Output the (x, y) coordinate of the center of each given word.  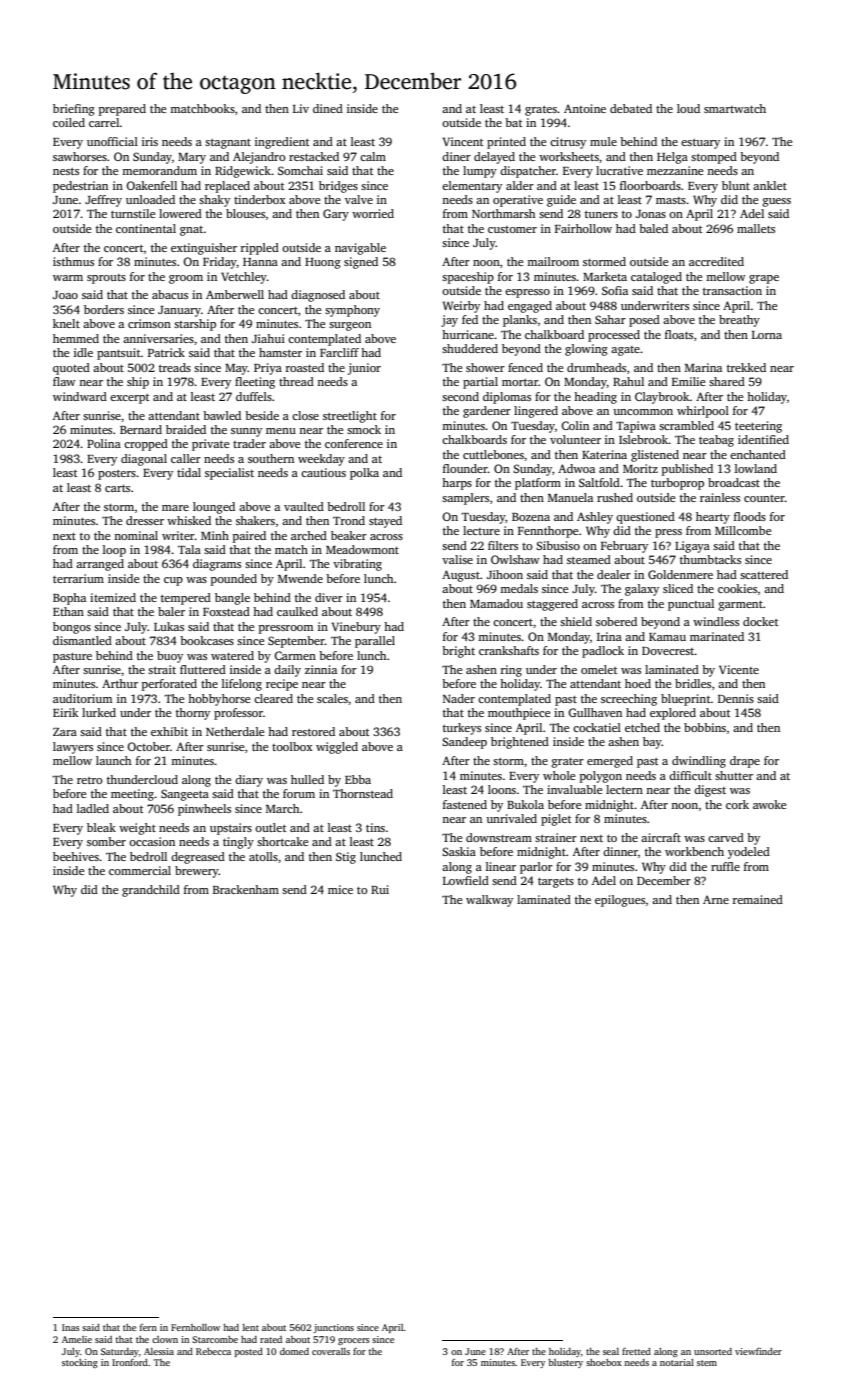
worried (373, 213)
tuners (601, 214)
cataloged (656, 278)
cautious (323, 472)
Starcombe (215, 1339)
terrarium (78, 578)
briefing (74, 110)
